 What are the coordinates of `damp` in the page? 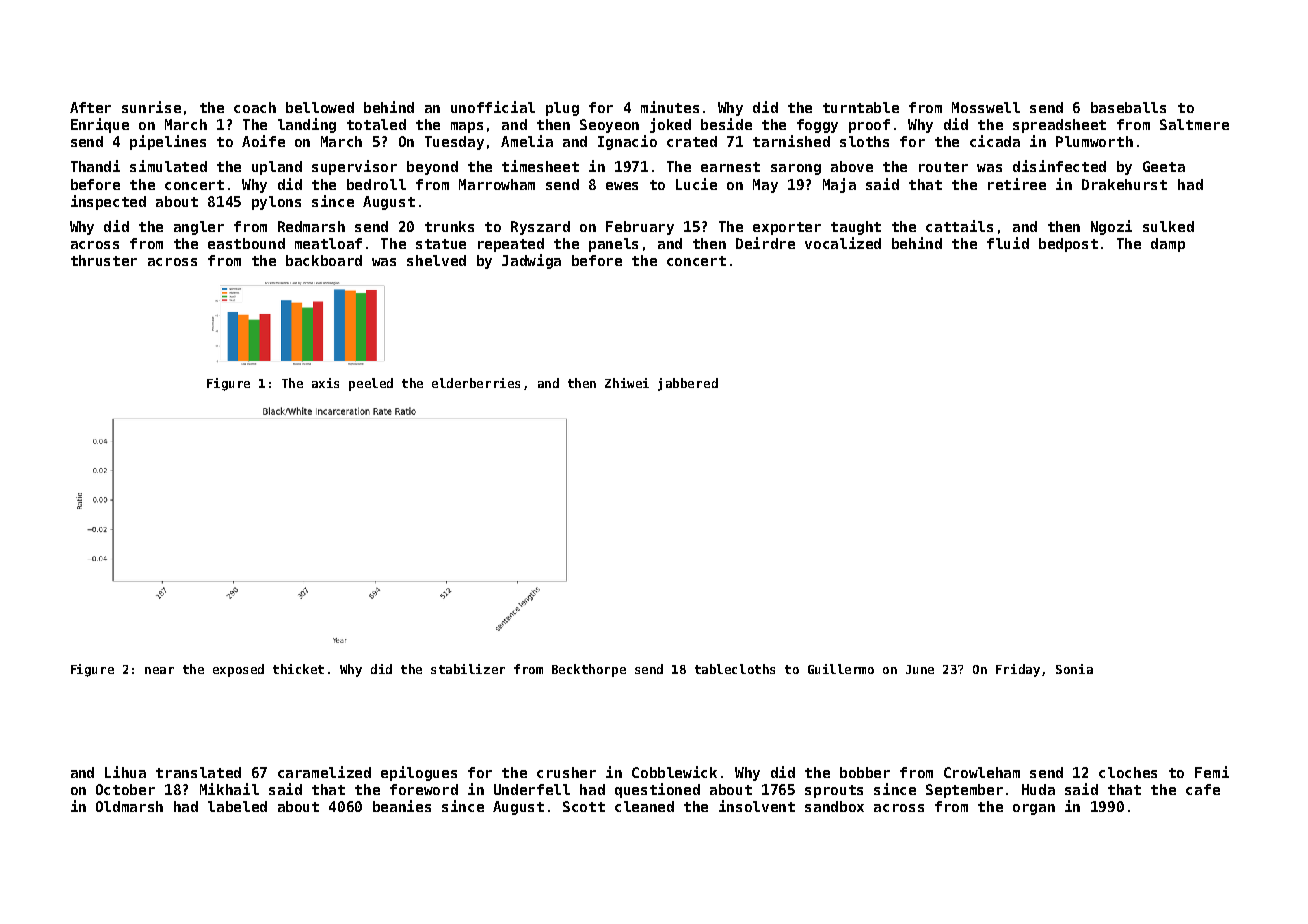 It's located at (1168, 245).
